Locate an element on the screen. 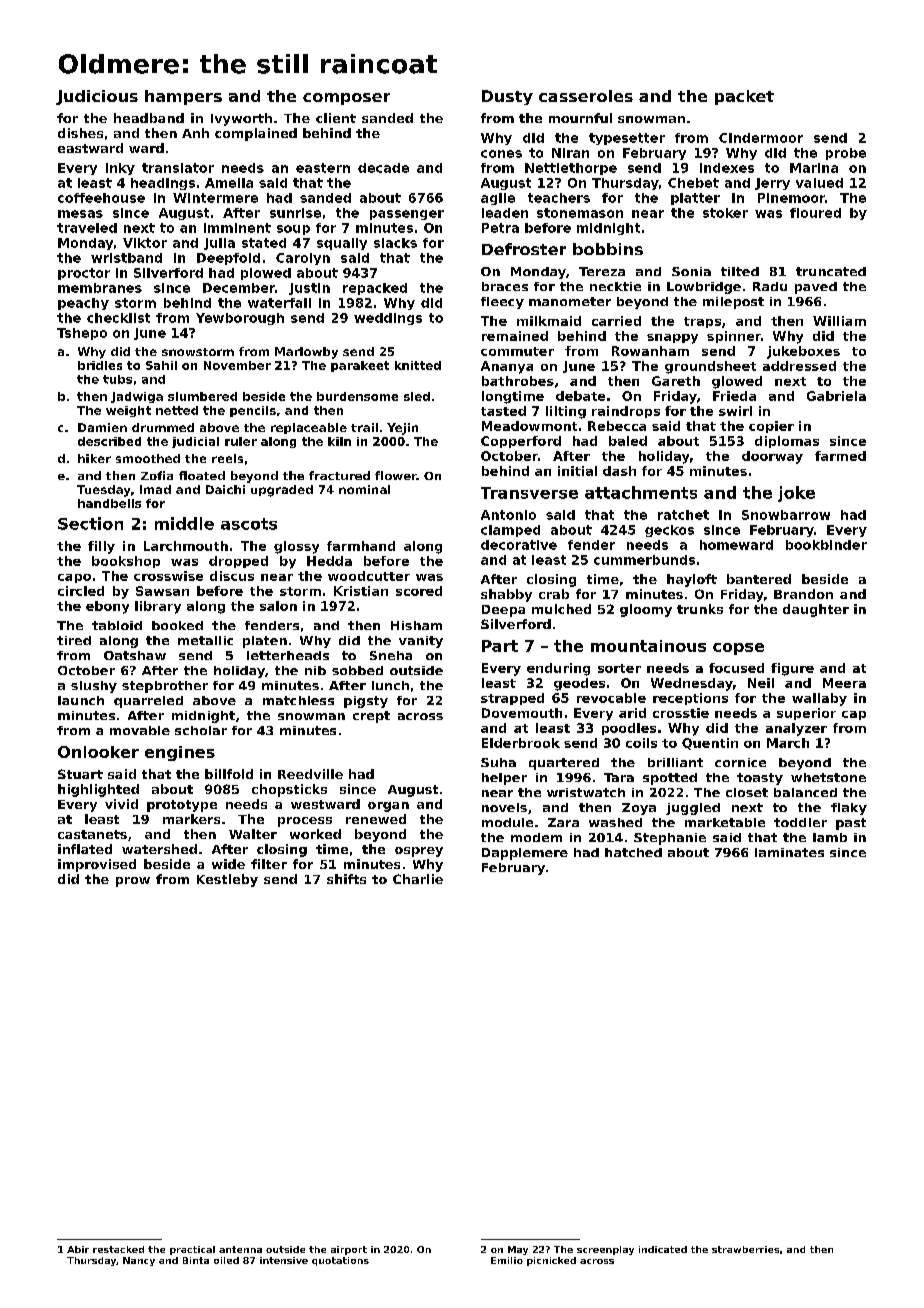 The width and height of the screenshot is (924, 1308). Walter is located at coordinates (253, 834).
